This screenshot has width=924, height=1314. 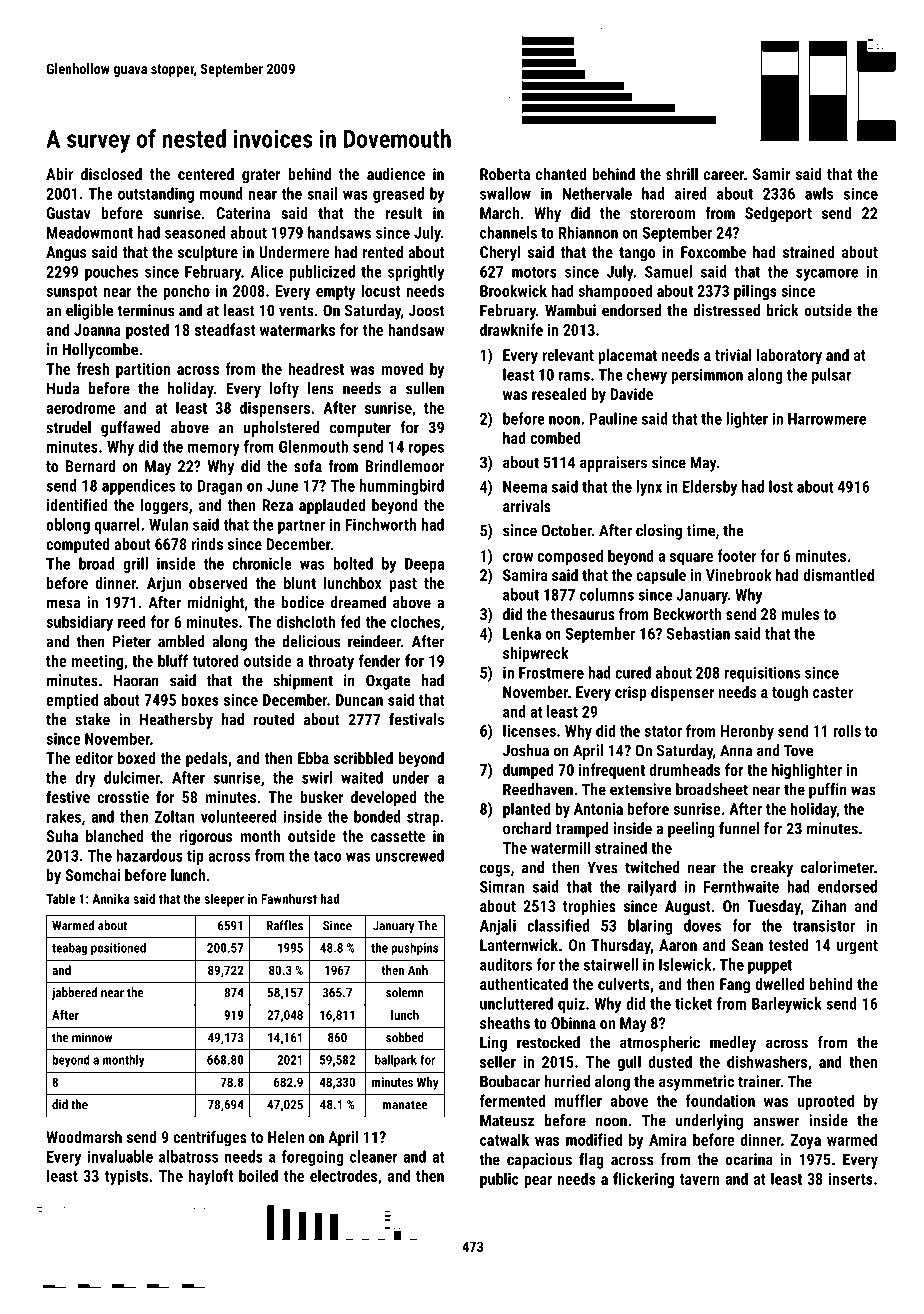 What do you see at coordinates (851, 1179) in the screenshot?
I see `inserts` at bounding box center [851, 1179].
